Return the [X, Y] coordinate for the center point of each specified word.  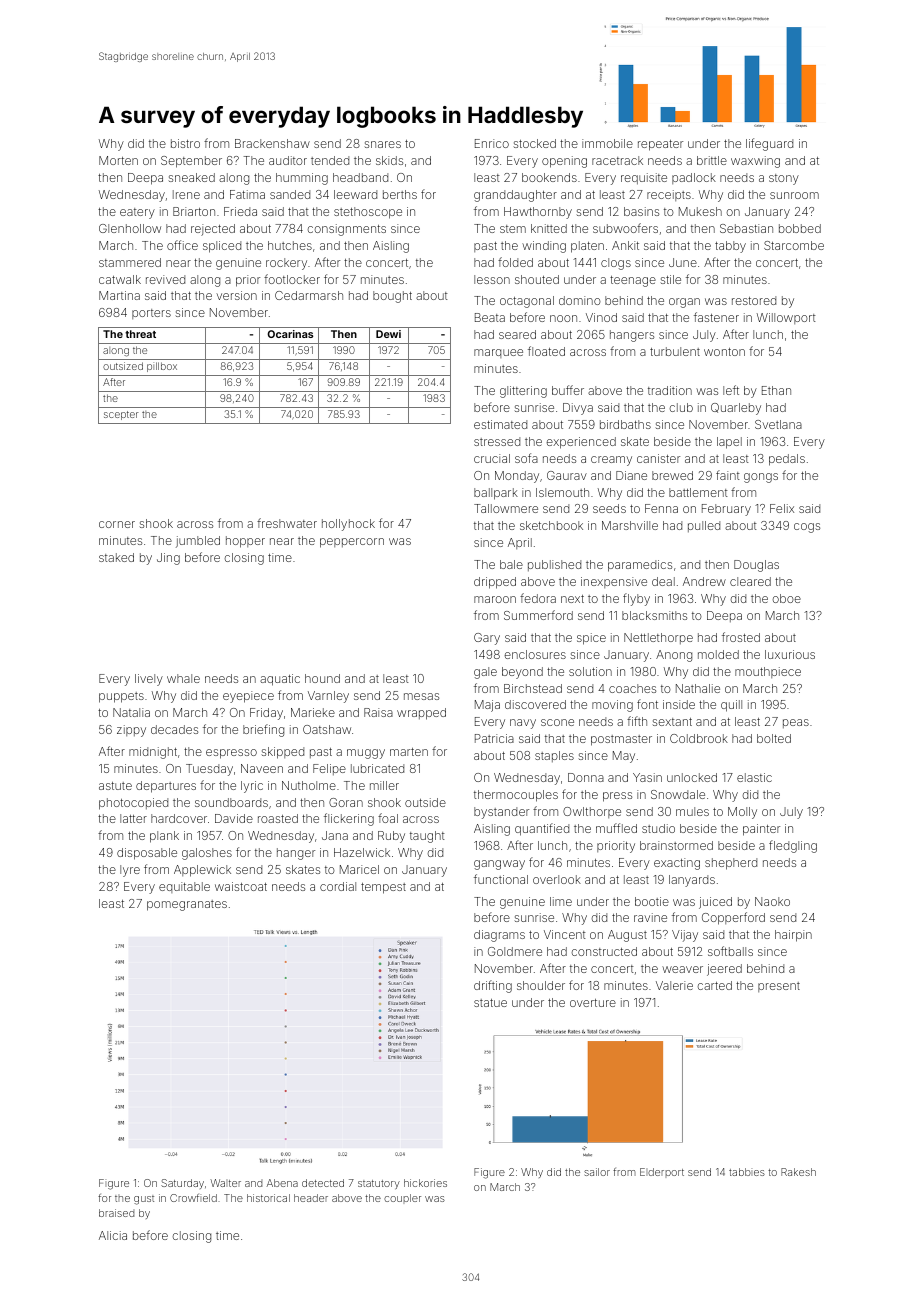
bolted [774, 738]
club [681, 407]
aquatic [280, 680]
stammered [130, 262]
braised [116, 1213]
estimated [500, 424]
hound [322, 678]
